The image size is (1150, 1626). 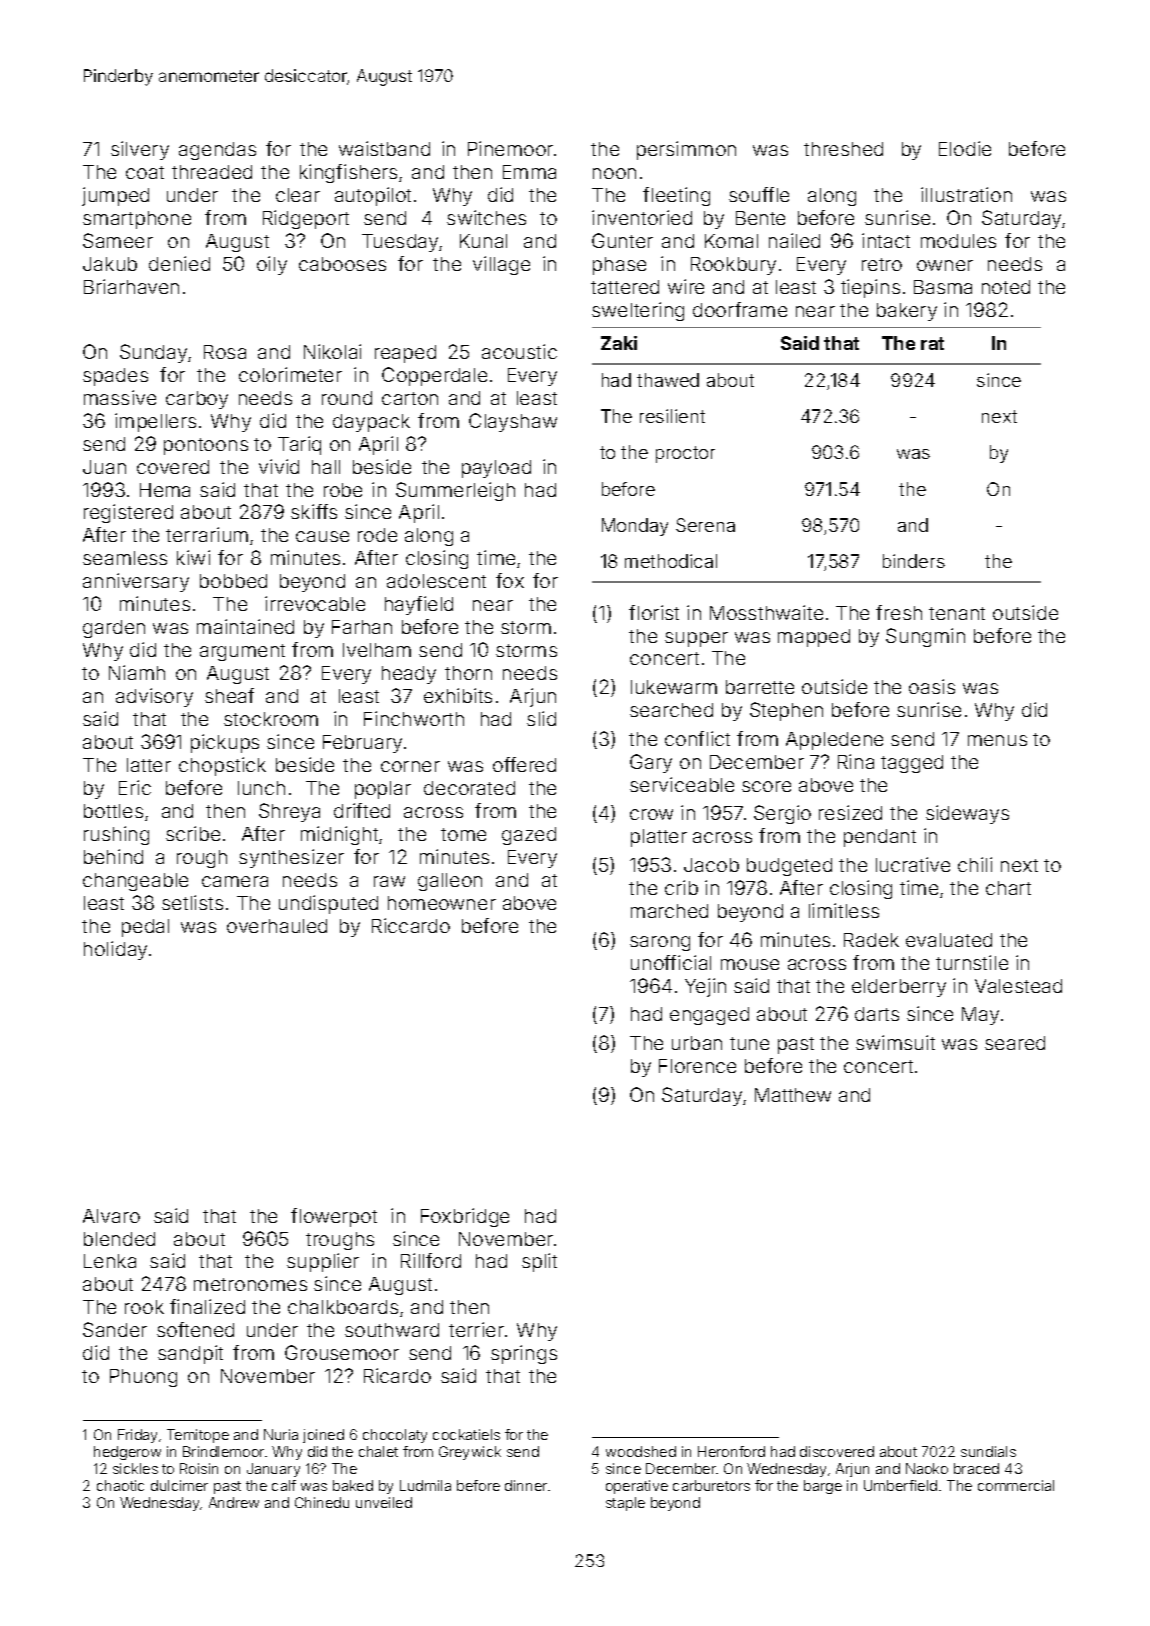 I want to click on Basma, so click(x=943, y=287).
